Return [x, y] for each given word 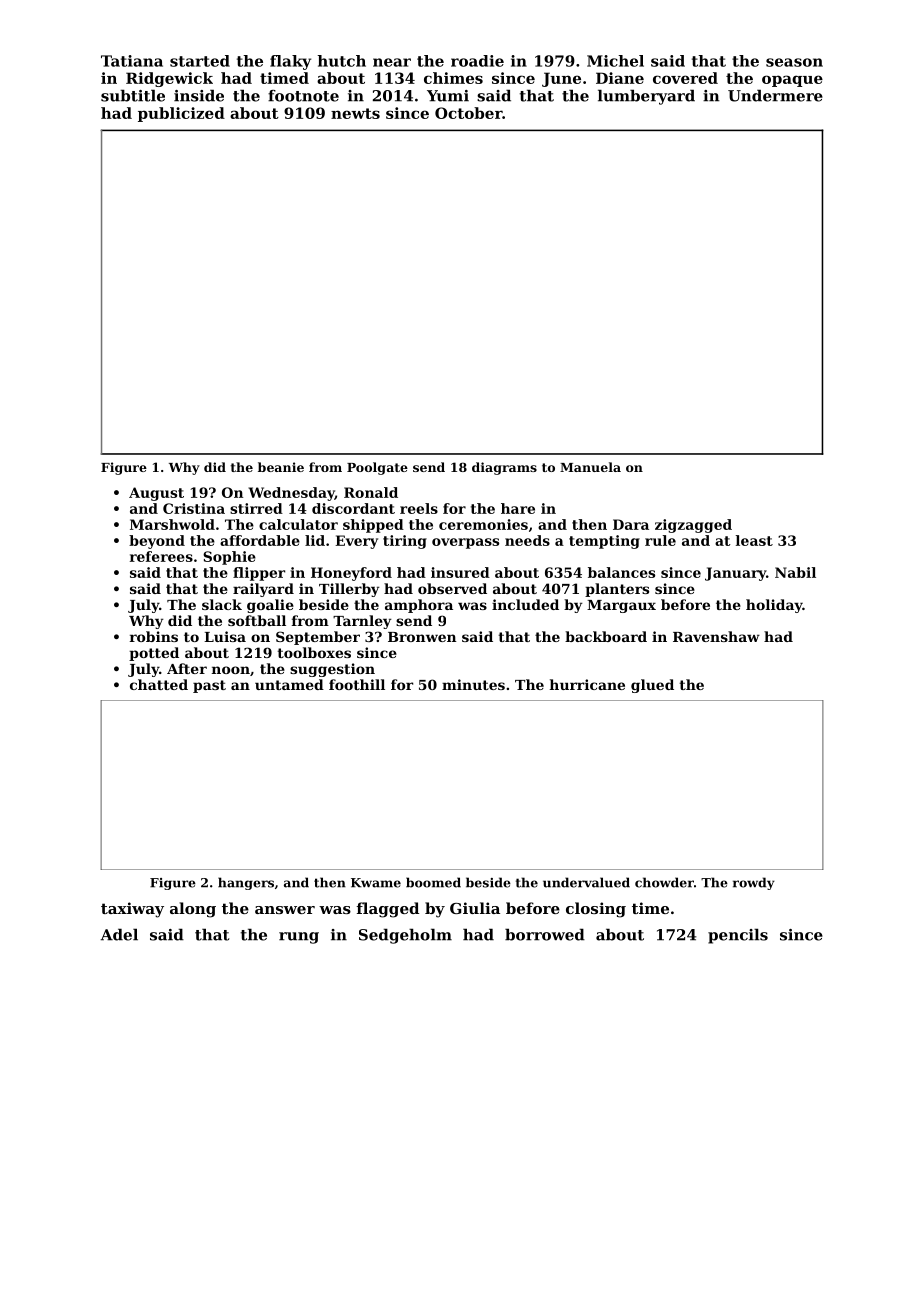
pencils [738, 936]
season [794, 62]
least [754, 540]
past [209, 686]
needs [527, 540]
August [156, 494]
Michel [615, 61]
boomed [433, 882]
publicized [181, 114]
